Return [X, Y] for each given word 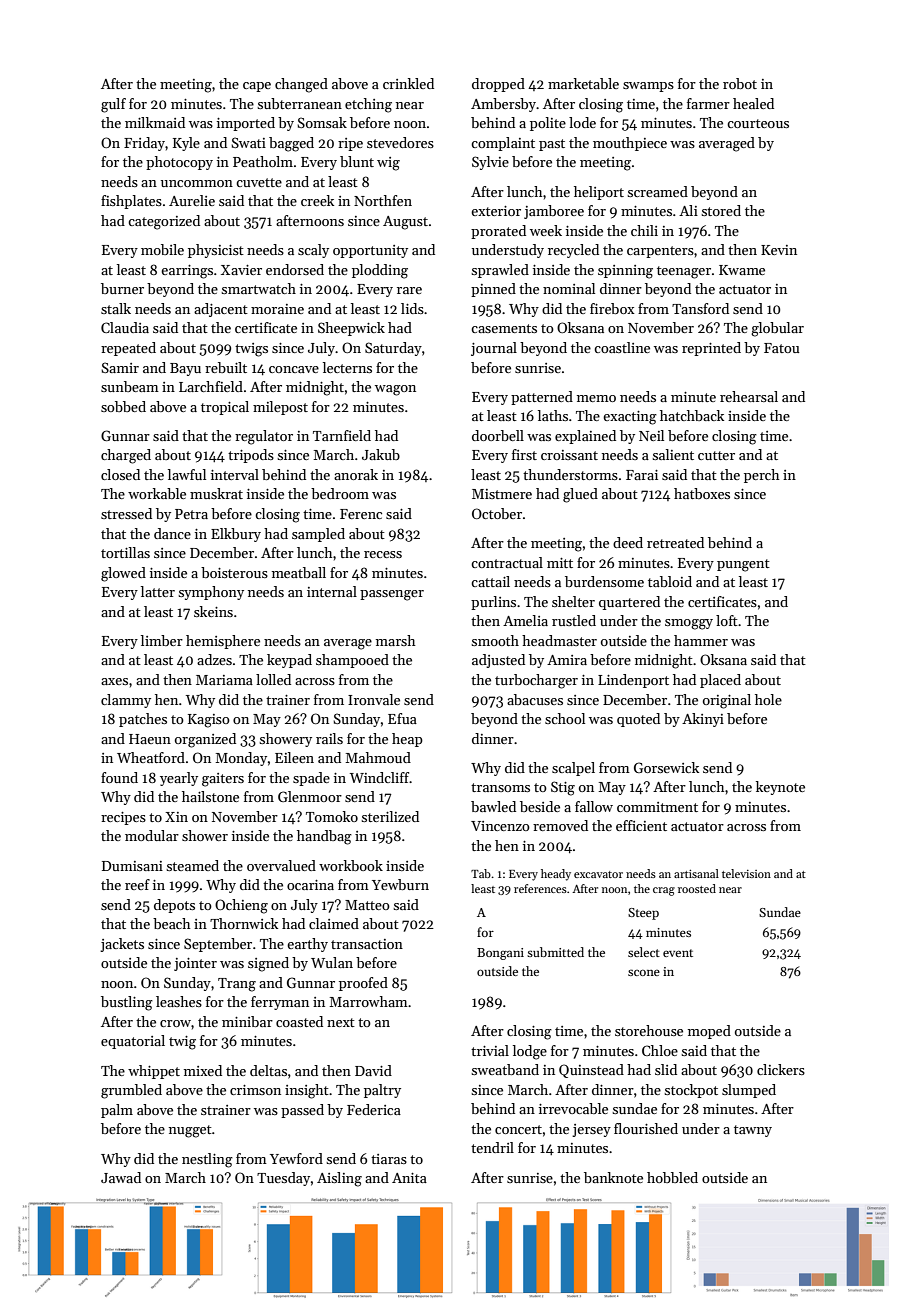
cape [257, 87]
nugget [190, 1131]
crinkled [408, 83]
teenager [684, 272]
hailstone [210, 796]
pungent [743, 565]
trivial [490, 1050]
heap [407, 740]
